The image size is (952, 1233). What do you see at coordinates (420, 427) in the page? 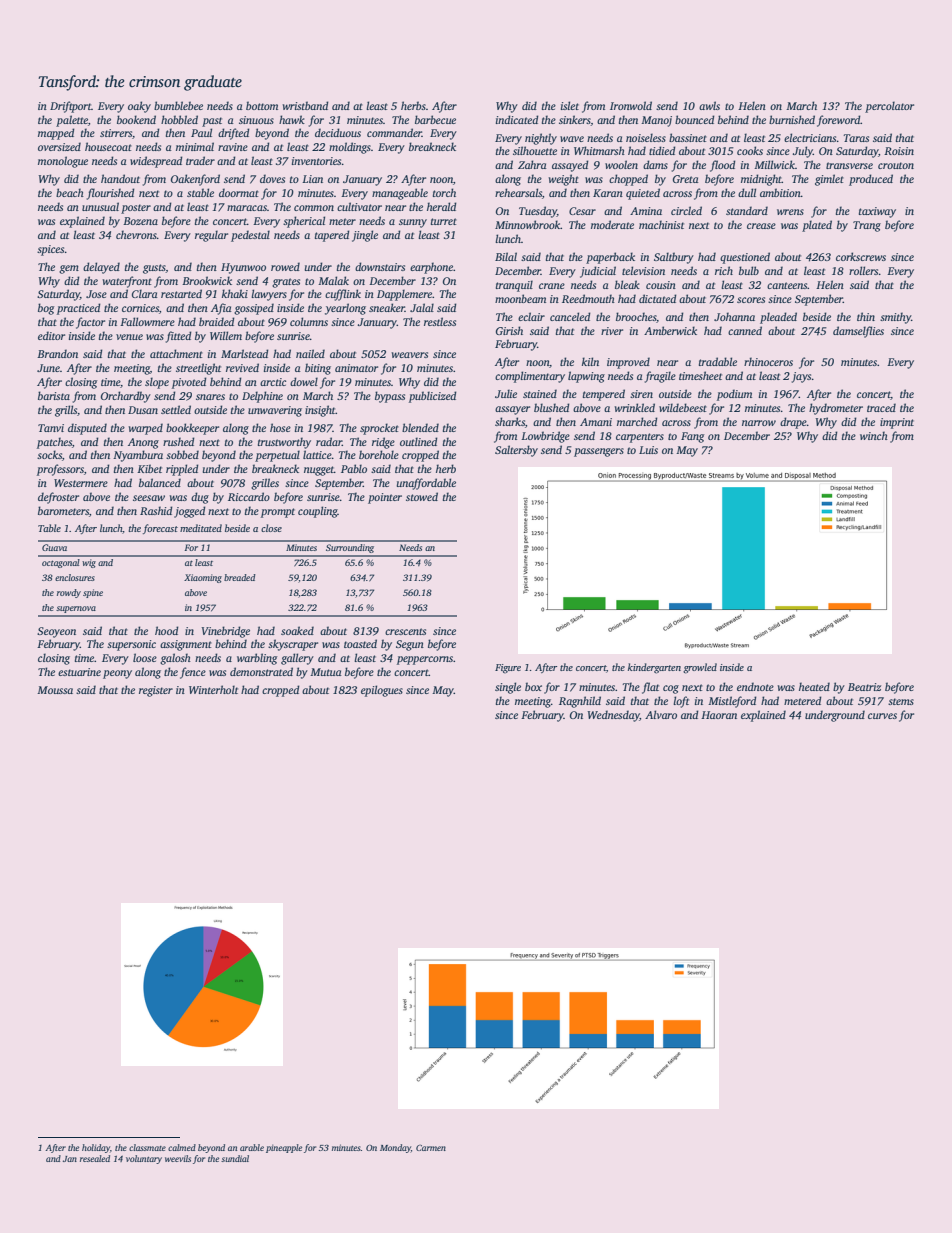
I see `blended` at bounding box center [420, 427].
